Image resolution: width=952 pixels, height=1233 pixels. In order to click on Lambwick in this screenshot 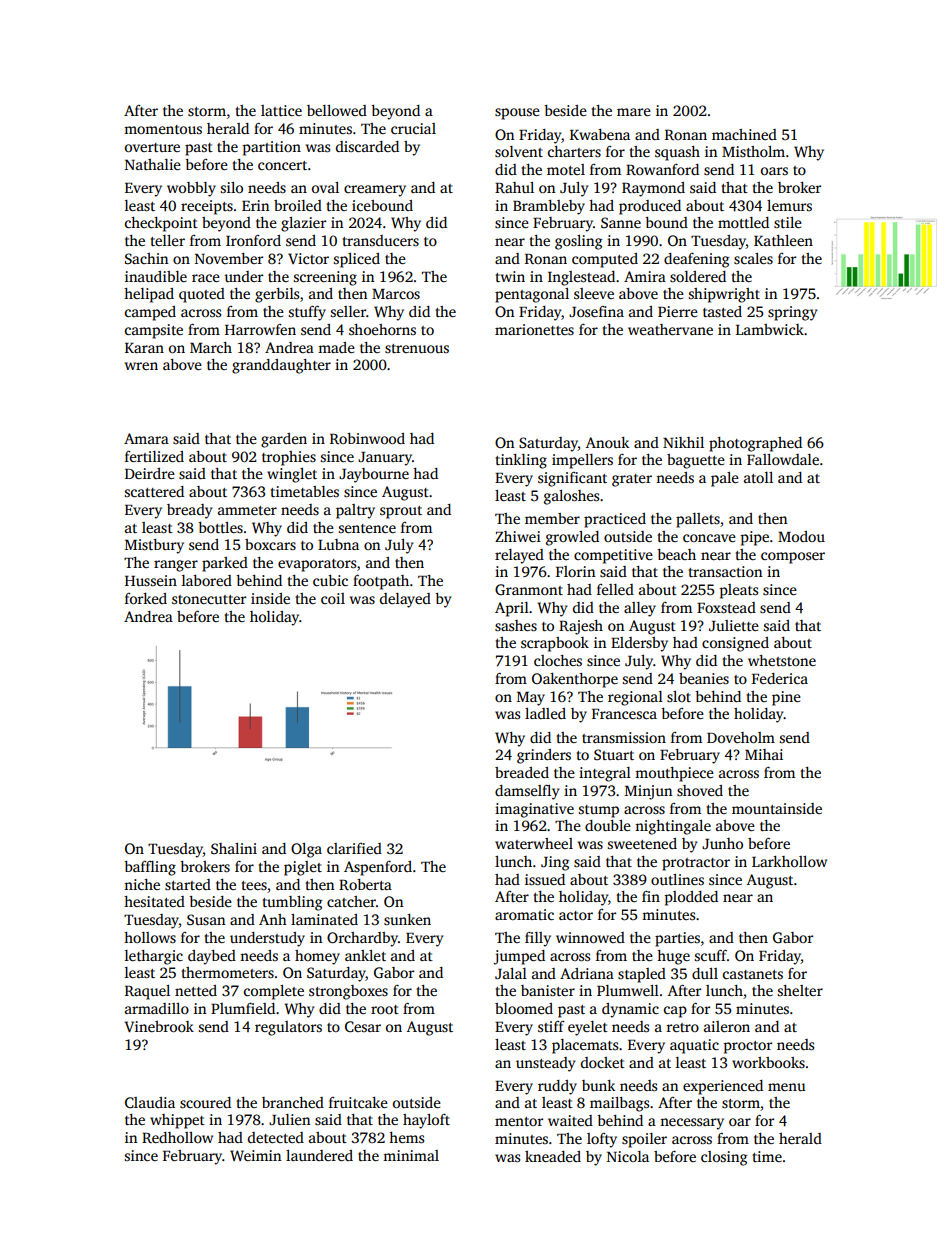, I will do `click(770, 329)`.
